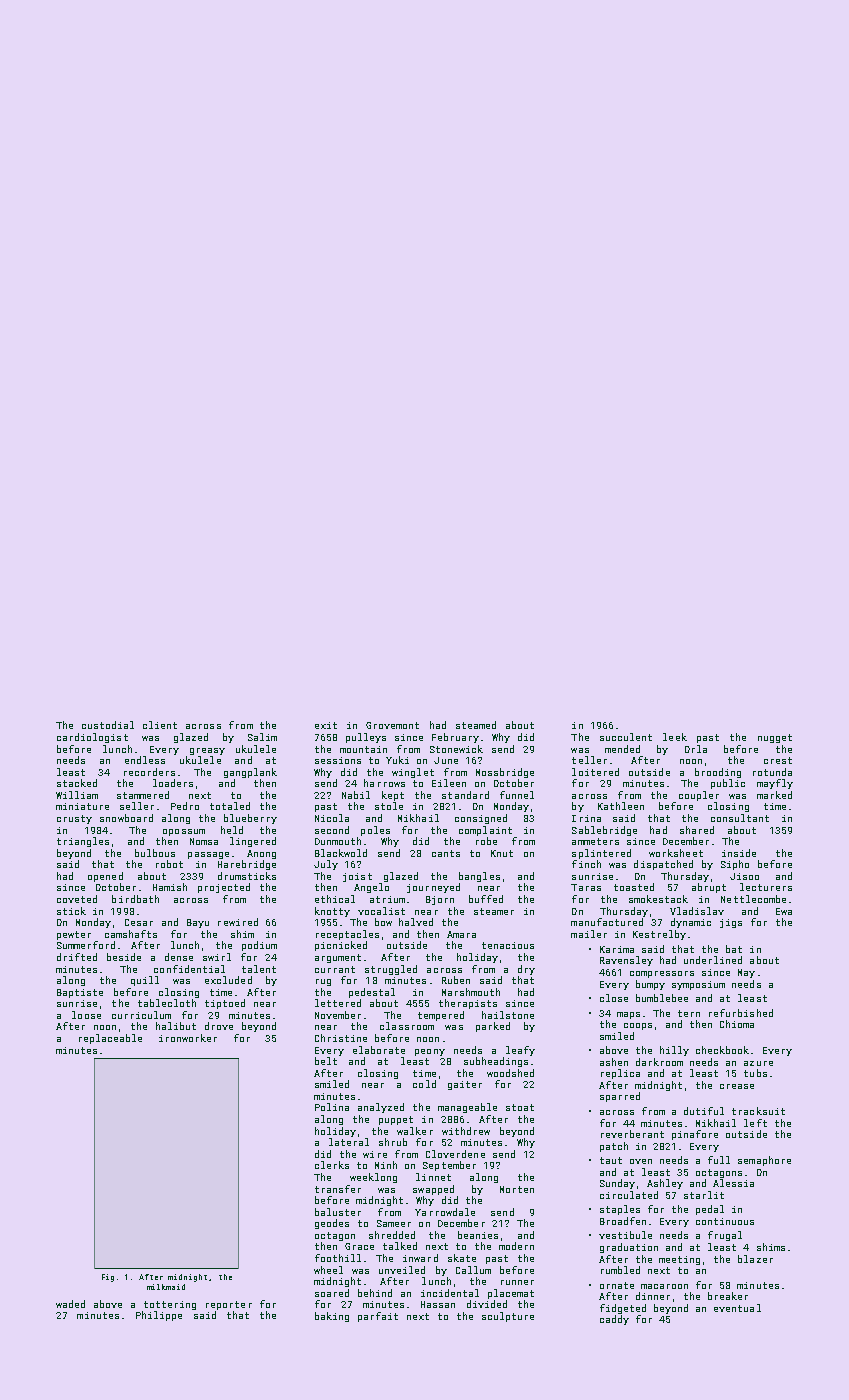  I want to click on succulent, so click(626, 737).
